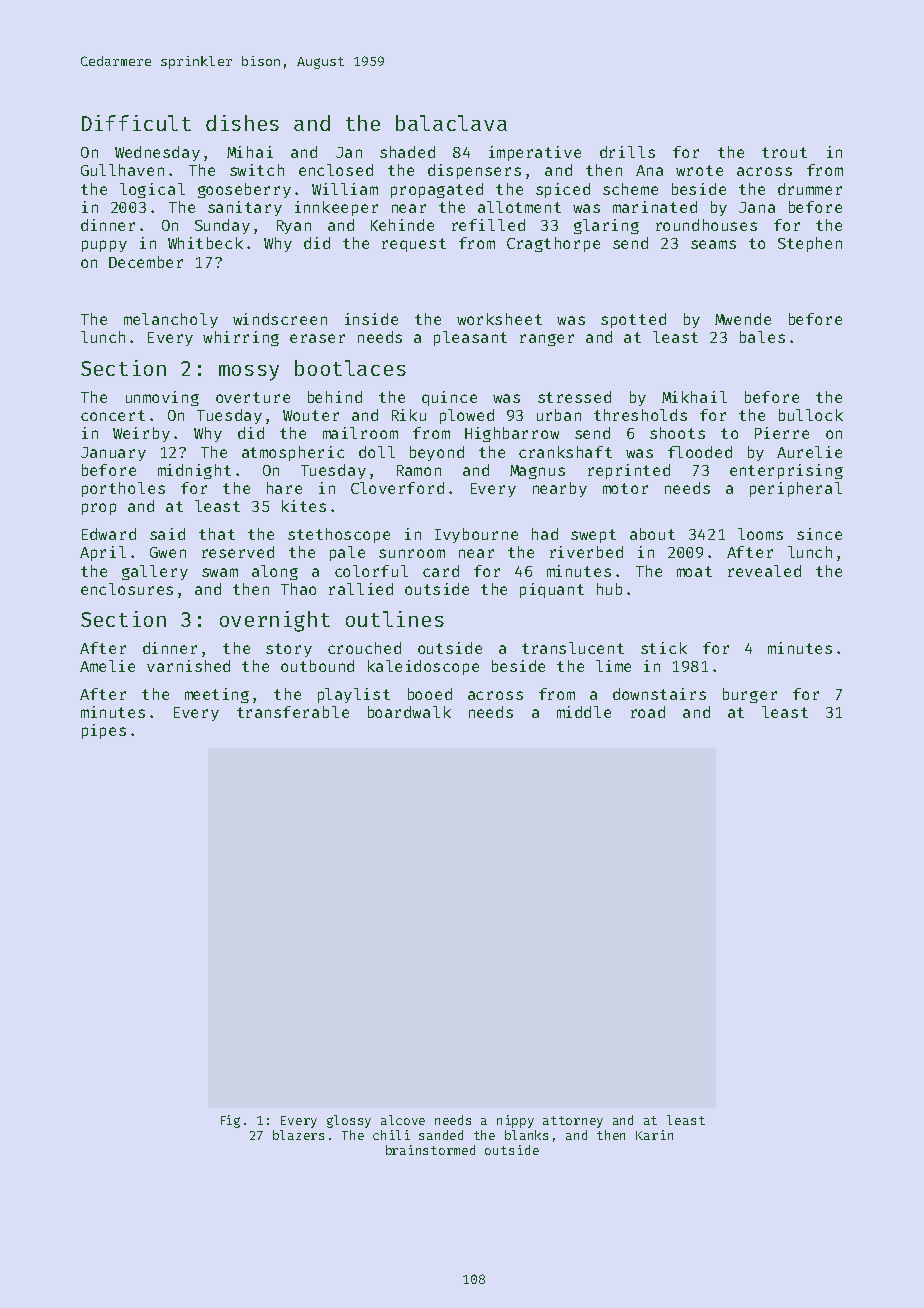 Image resolution: width=924 pixels, height=1308 pixels. I want to click on Ryan, so click(294, 227).
